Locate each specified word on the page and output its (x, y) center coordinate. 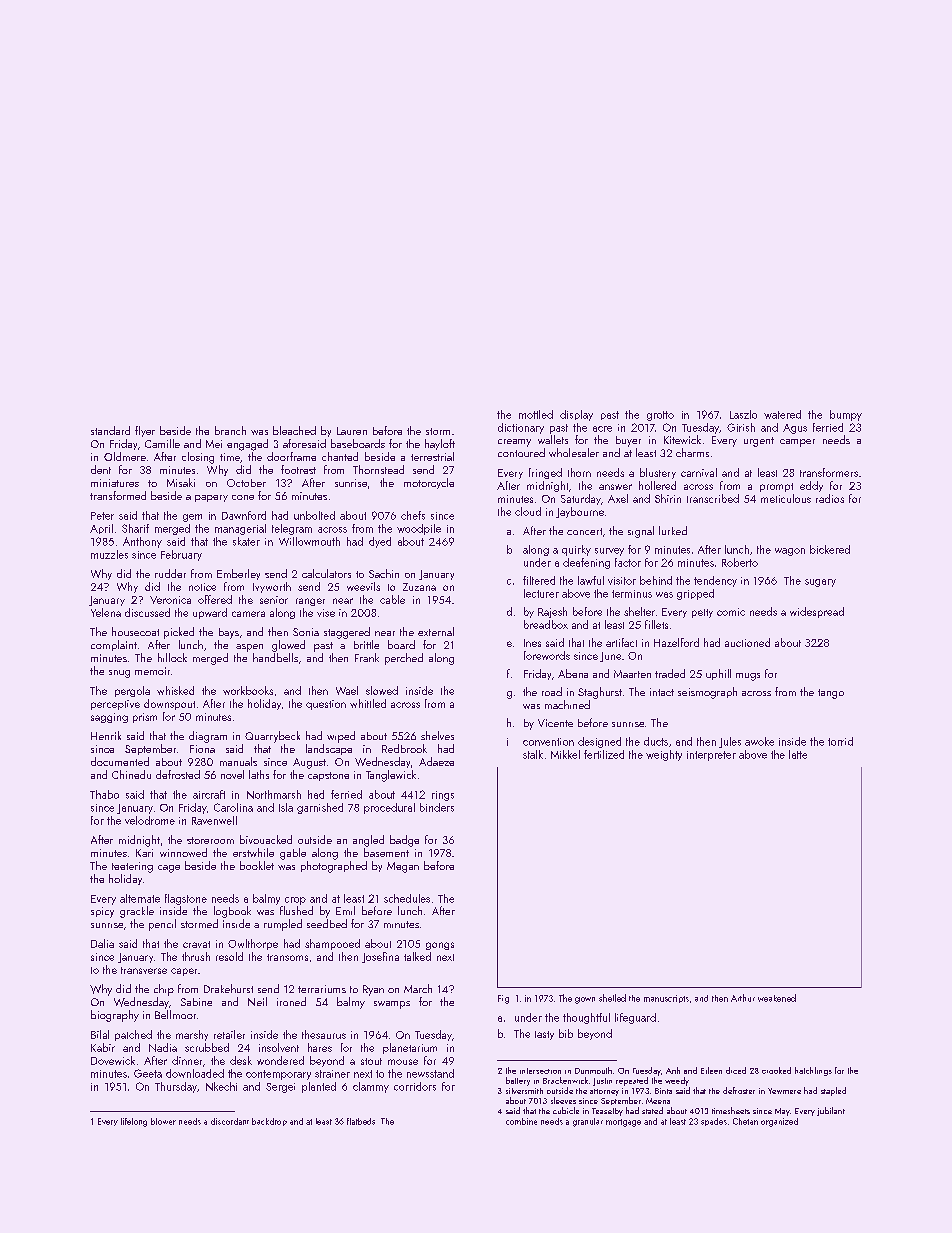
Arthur (743, 998)
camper (797, 443)
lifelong (134, 1122)
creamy (514, 443)
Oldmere (125, 456)
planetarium (410, 1048)
